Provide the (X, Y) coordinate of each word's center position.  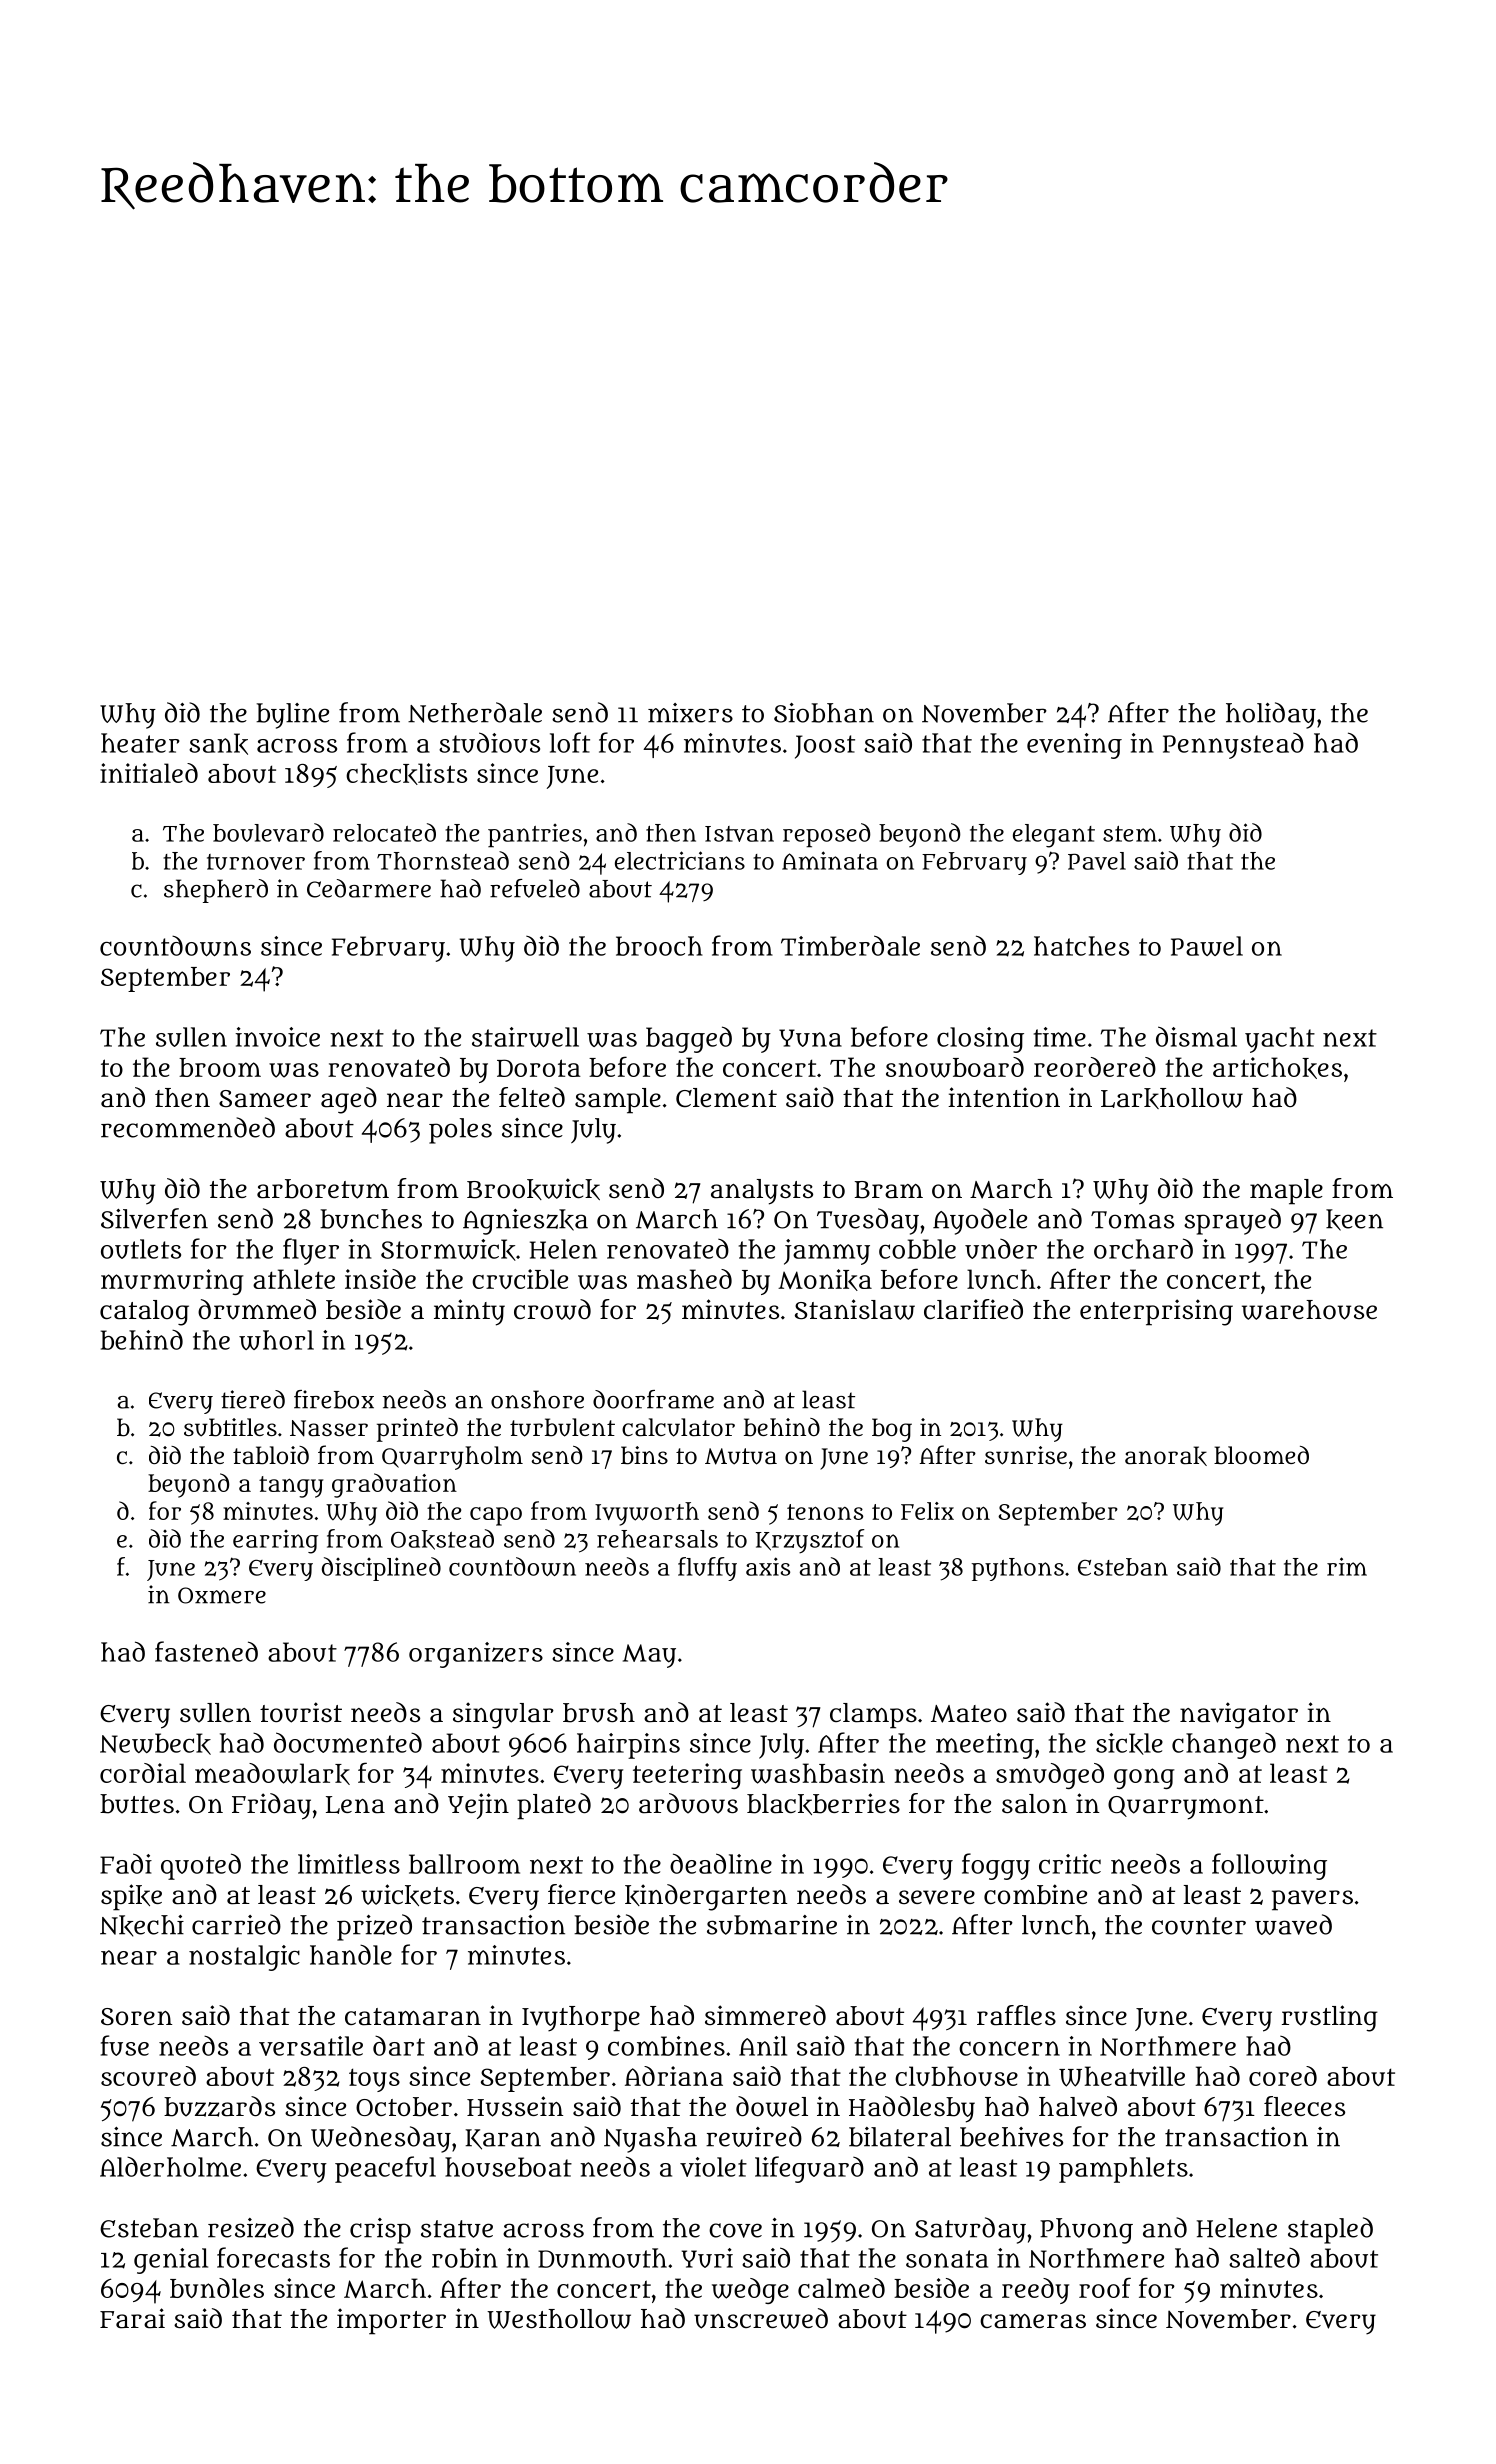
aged (349, 1100)
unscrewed (761, 2318)
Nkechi (142, 1926)
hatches (1081, 946)
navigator (1239, 1715)
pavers (1312, 1900)
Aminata (830, 860)
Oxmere (222, 1595)
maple (1286, 1192)
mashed (684, 1279)
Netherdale (475, 712)
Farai (132, 2318)
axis (768, 1566)
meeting (985, 1746)
